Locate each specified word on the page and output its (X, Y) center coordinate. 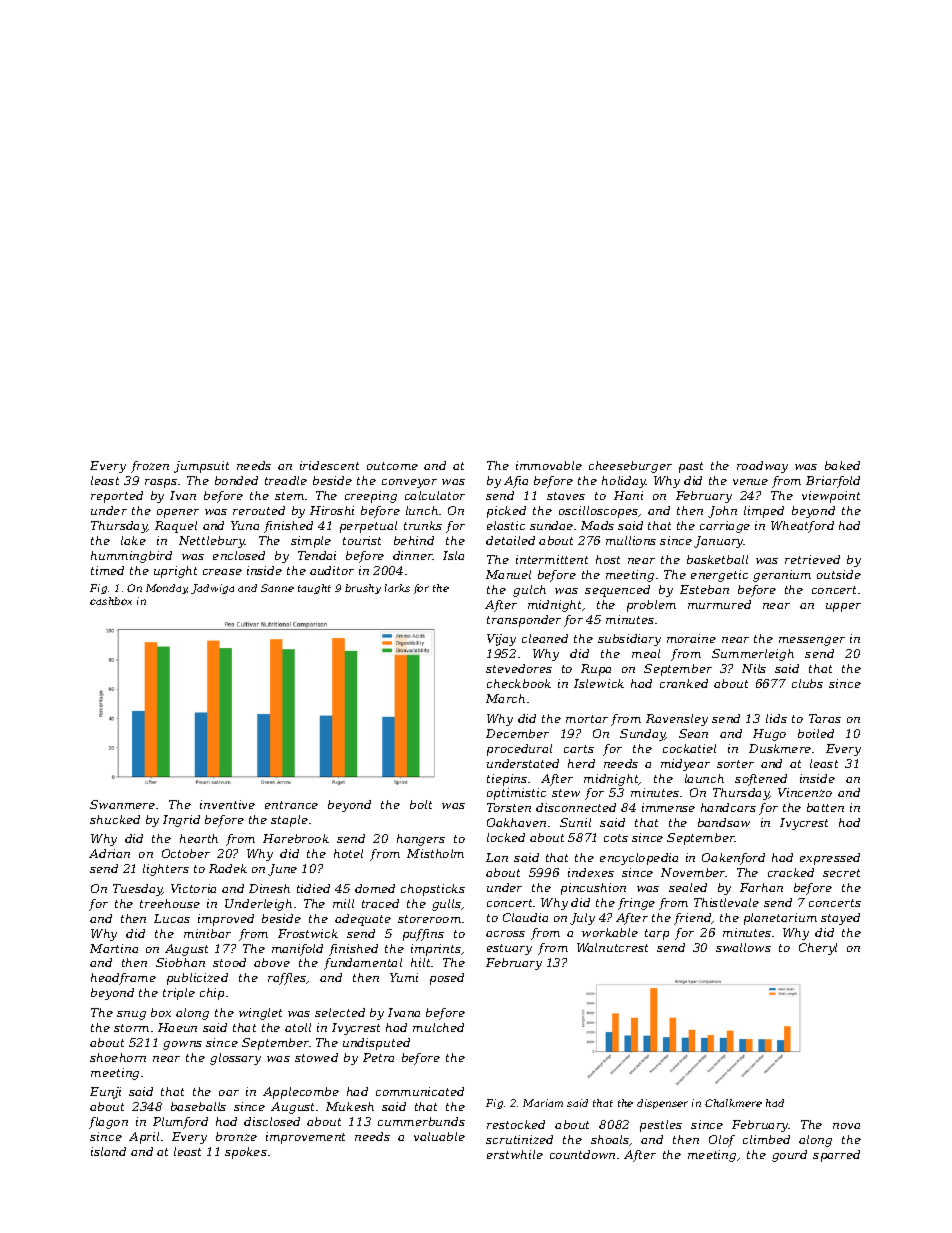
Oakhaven (516, 822)
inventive (227, 804)
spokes (246, 1153)
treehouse (170, 903)
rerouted (259, 510)
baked (842, 465)
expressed (830, 859)
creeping (371, 497)
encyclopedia (639, 859)
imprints (436, 950)
